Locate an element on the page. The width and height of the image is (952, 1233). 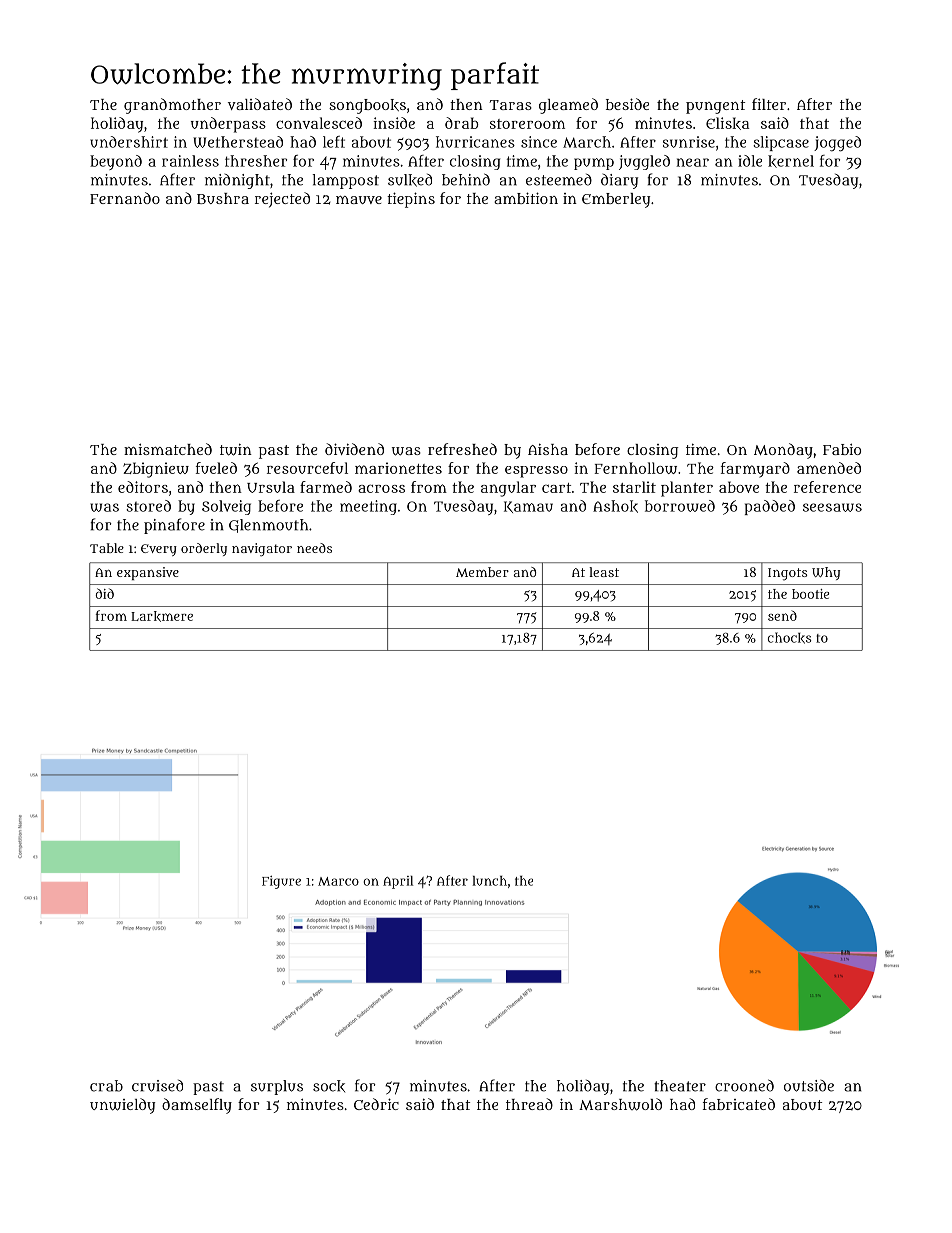
expansive is located at coordinates (148, 573).
